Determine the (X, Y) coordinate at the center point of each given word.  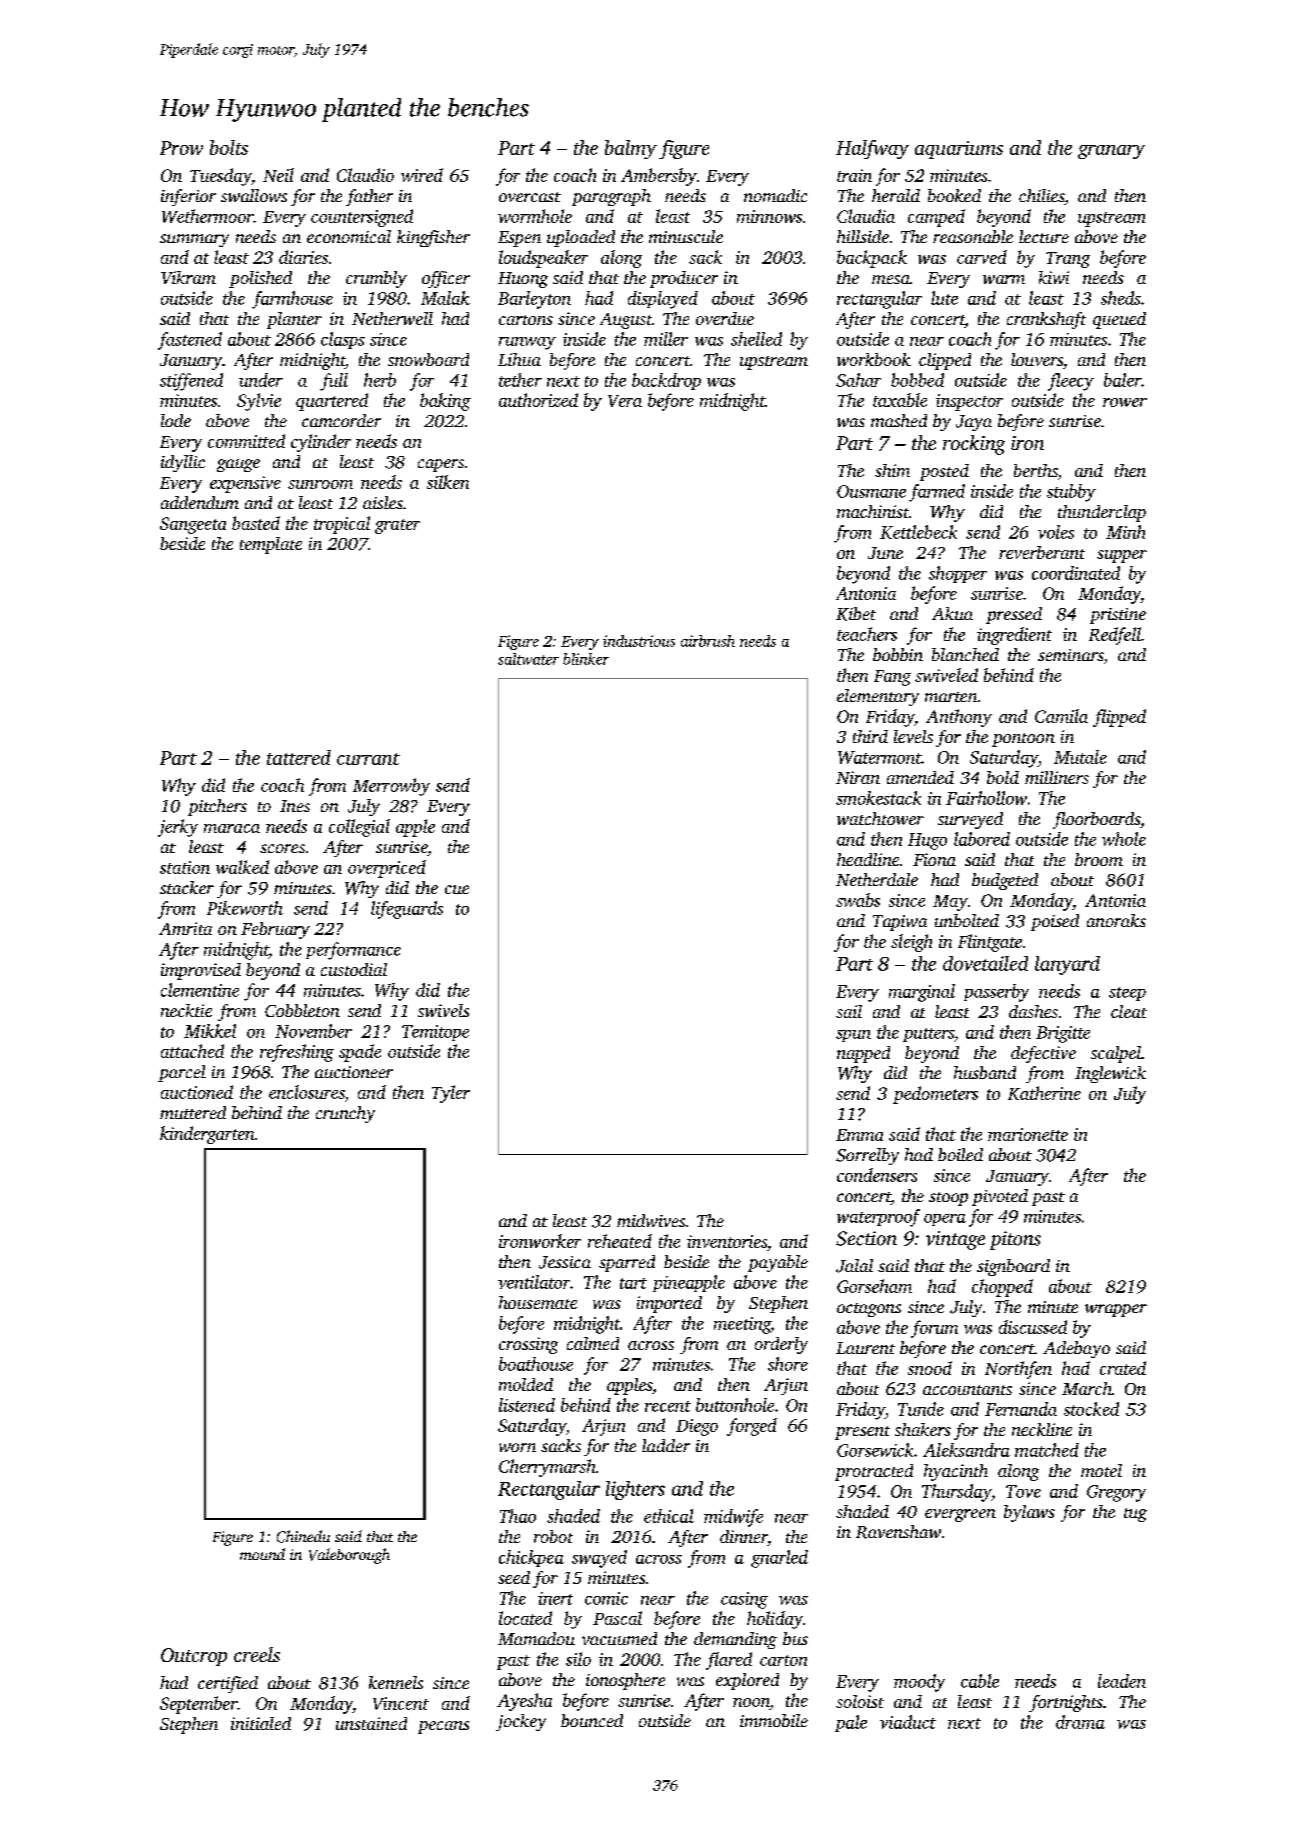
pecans (443, 1727)
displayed (663, 300)
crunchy (345, 1114)
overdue (725, 318)
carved (982, 257)
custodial (354, 969)
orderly (781, 1345)
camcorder (341, 420)
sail (849, 1011)
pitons (1015, 1240)
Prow (181, 148)
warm (1004, 279)
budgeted (1005, 881)
